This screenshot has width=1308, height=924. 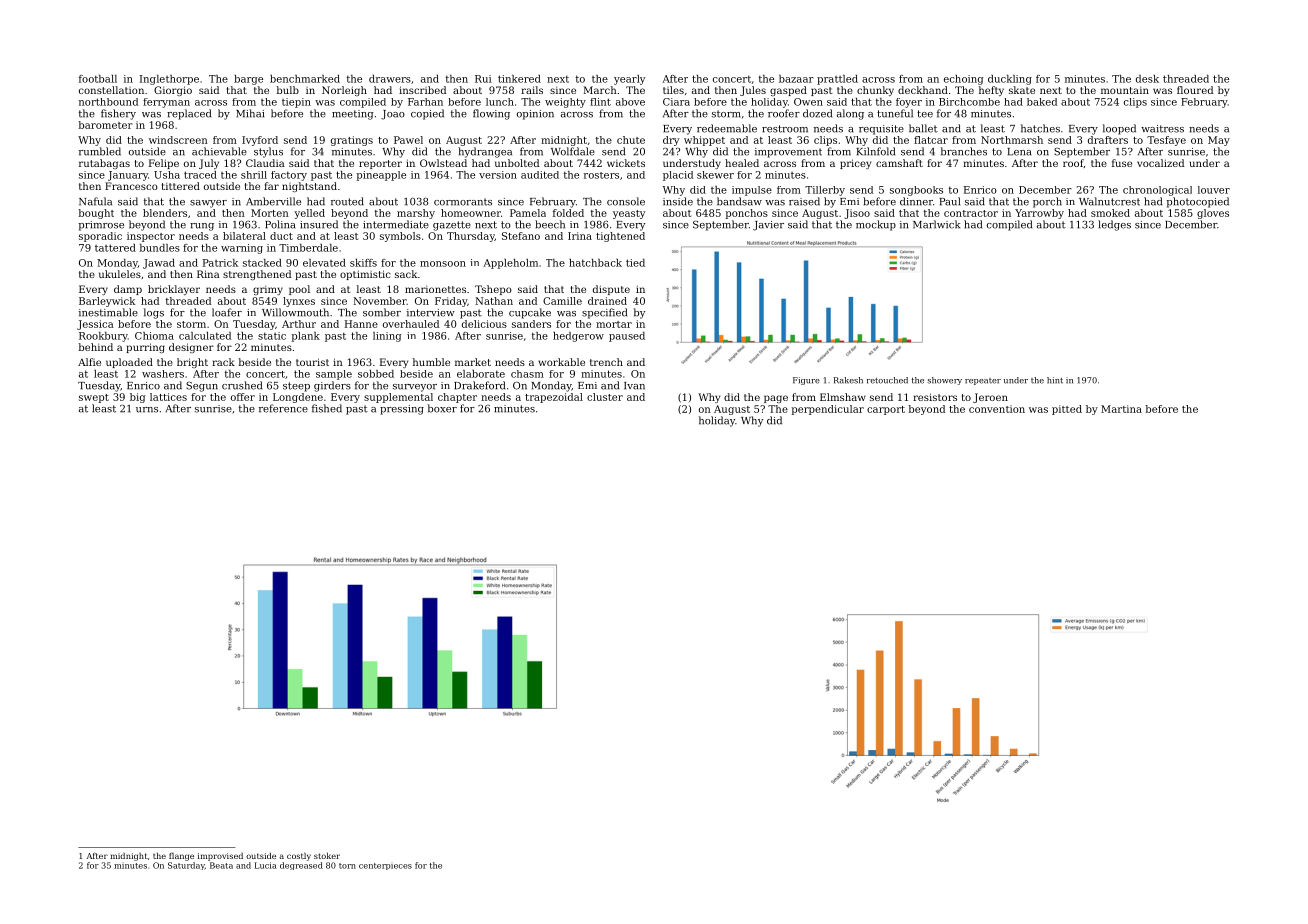 What do you see at coordinates (347, 866) in the screenshot?
I see `torn` at bounding box center [347, 866].
